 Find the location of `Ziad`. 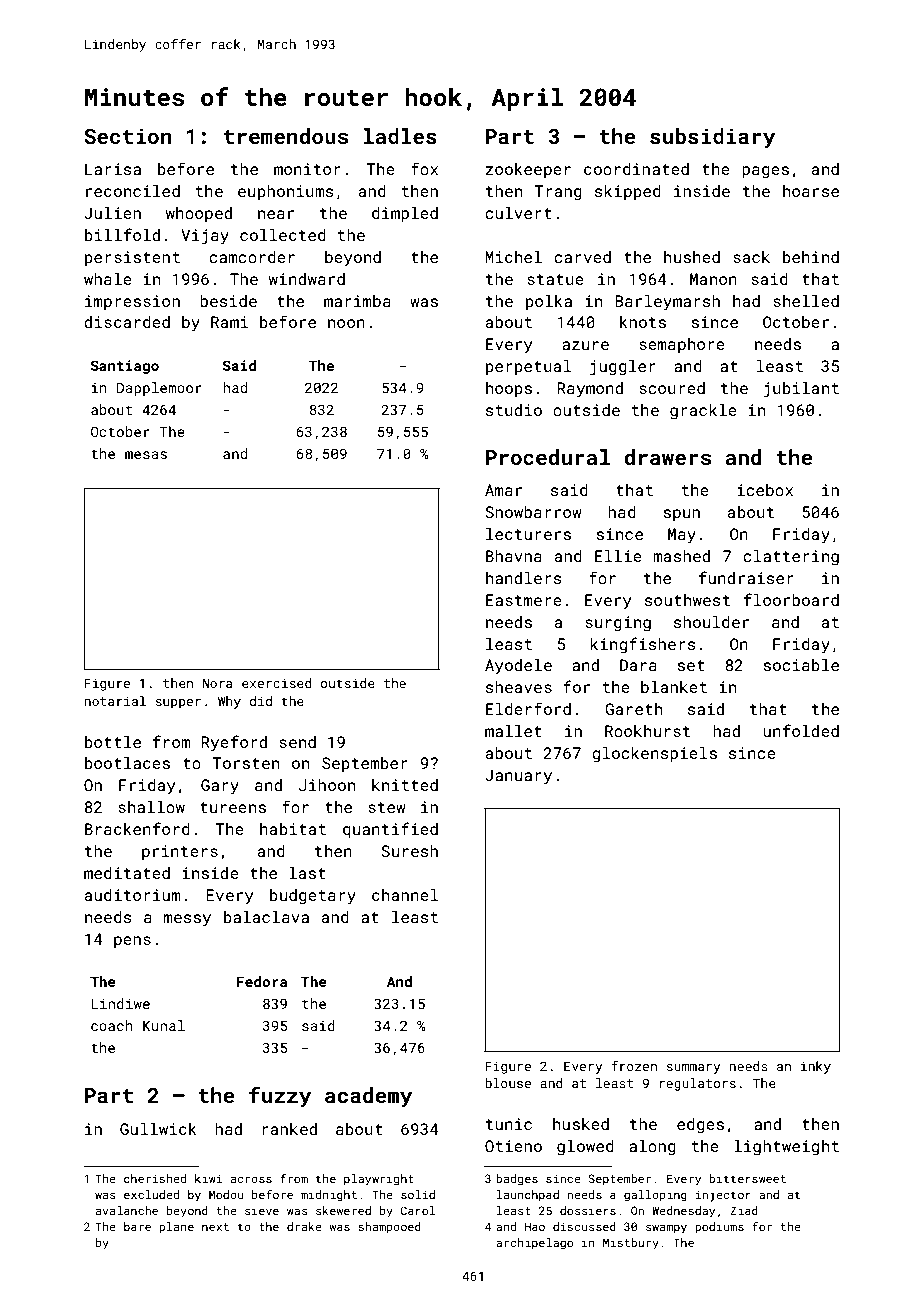

Ziad is located at coordinates (744, 1210).
